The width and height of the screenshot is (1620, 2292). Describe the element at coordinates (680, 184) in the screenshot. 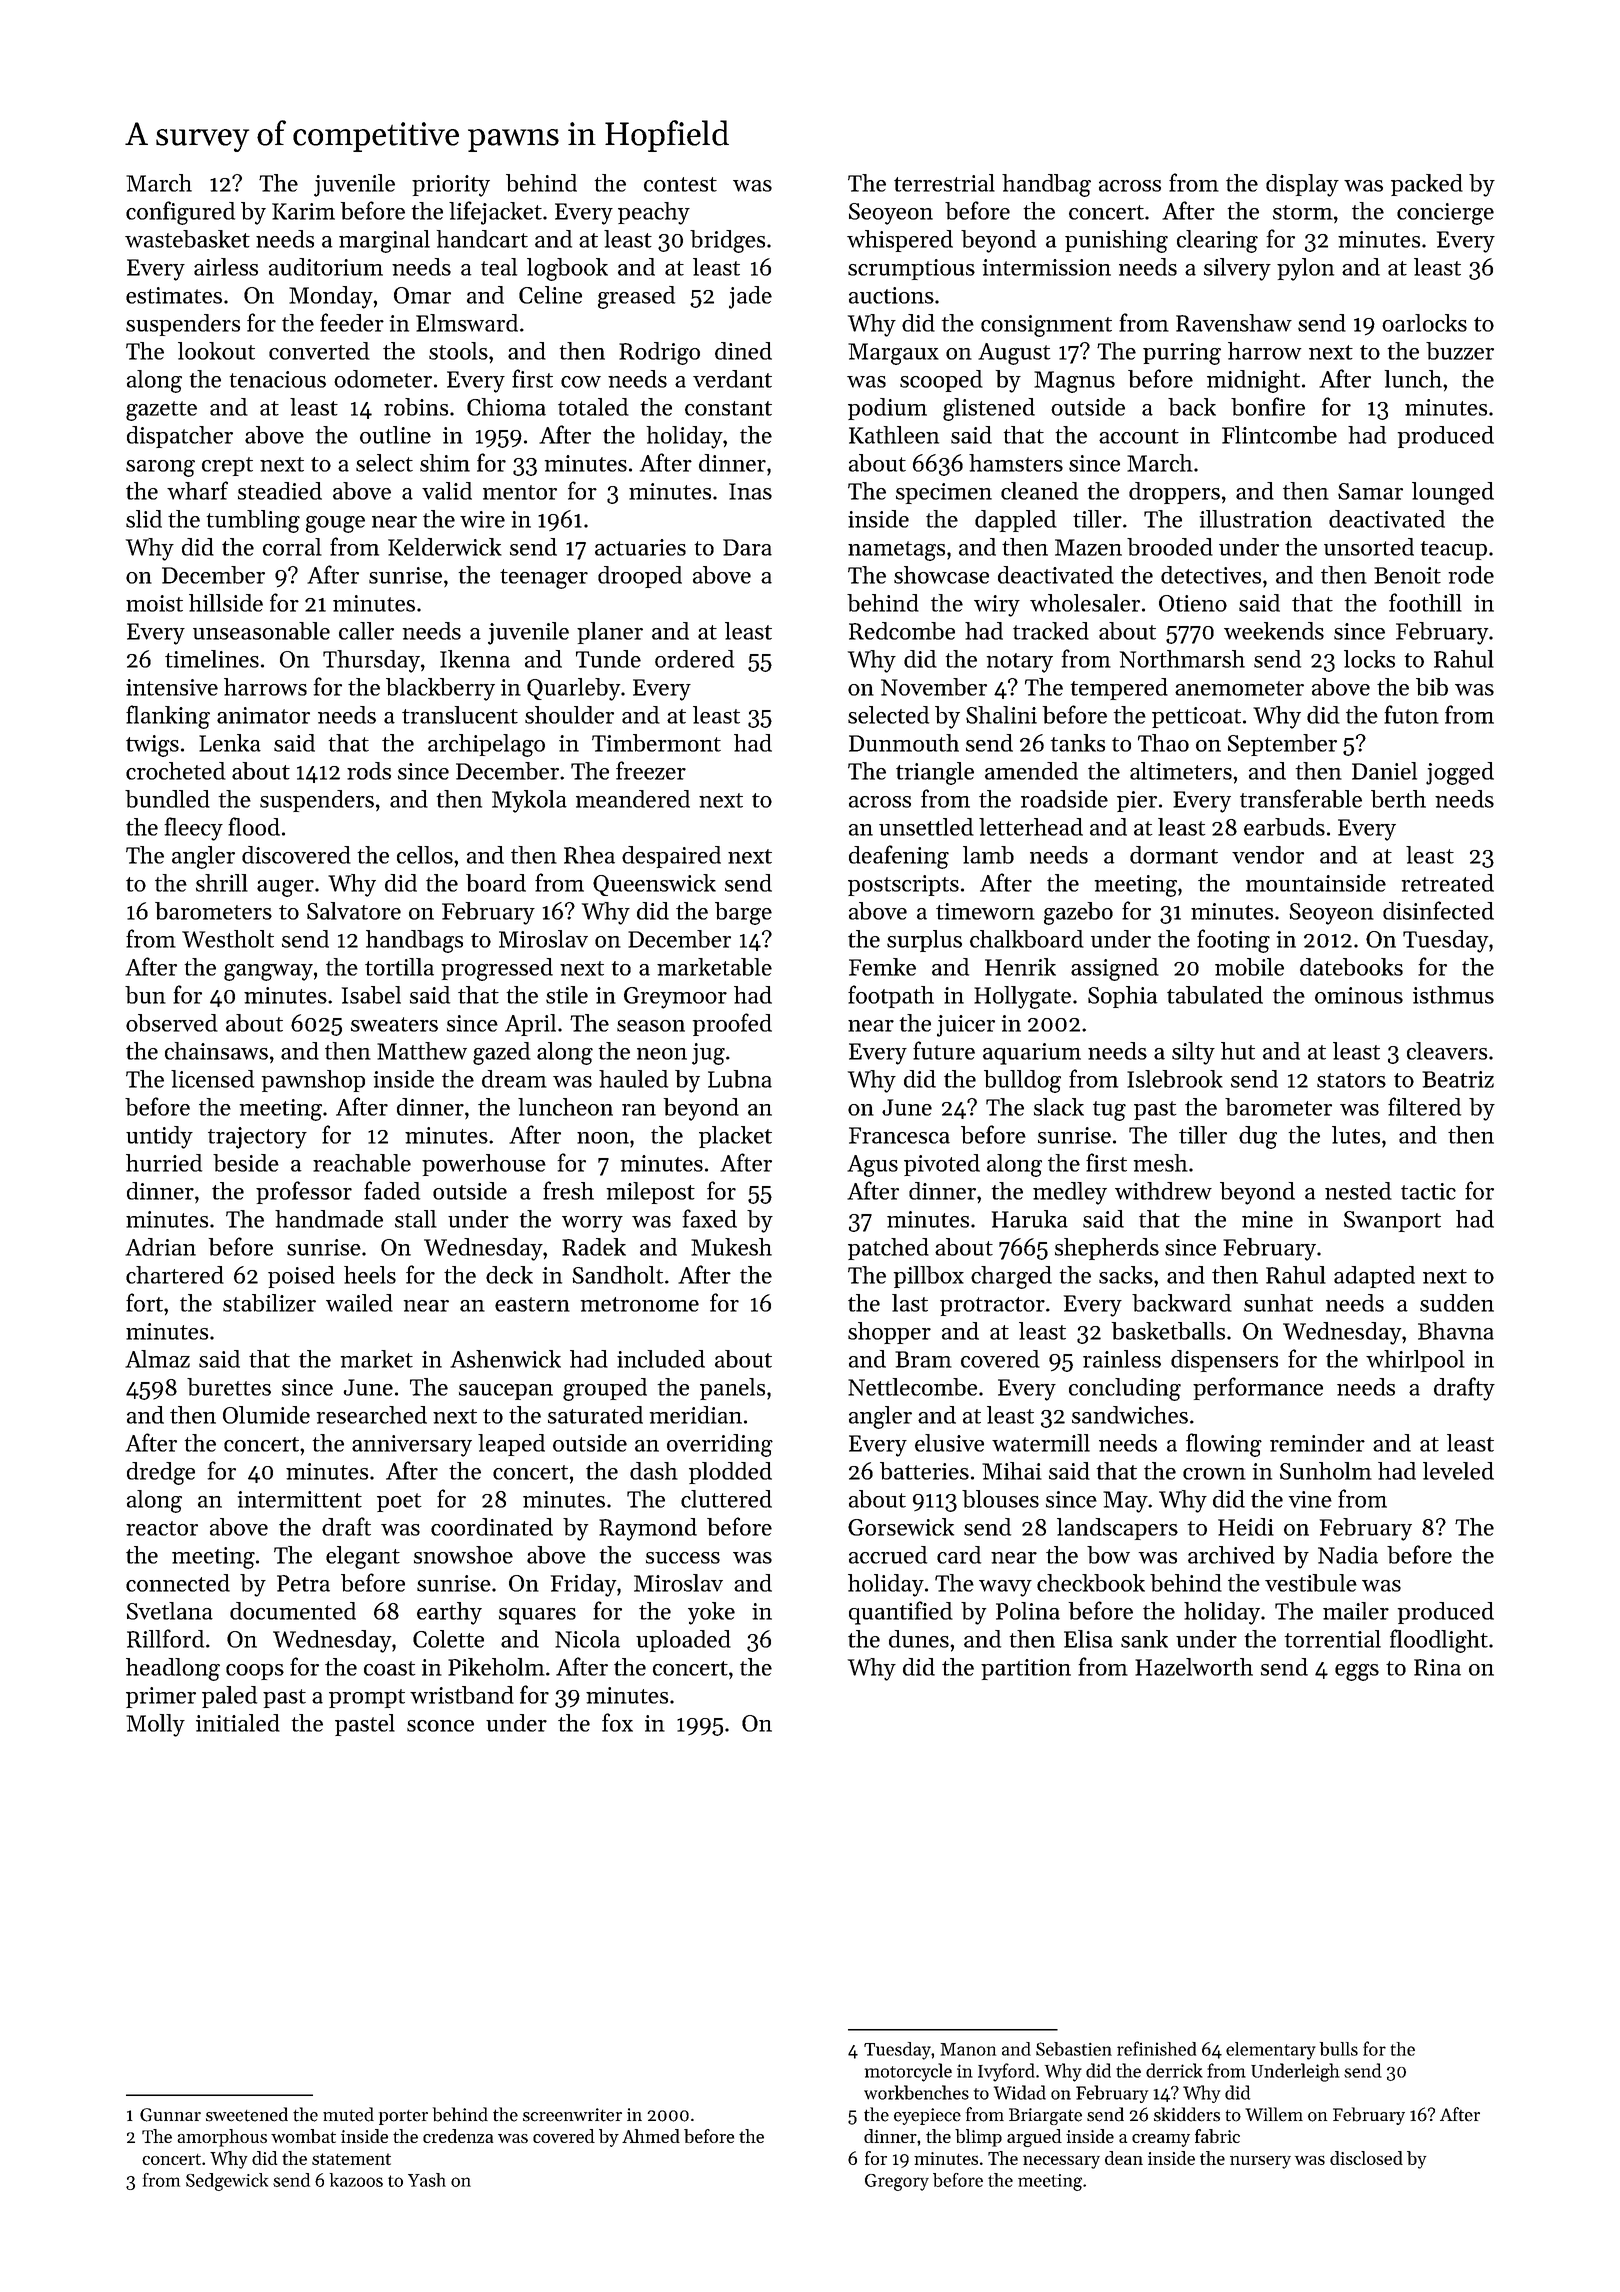

I see `contest` at that location.
